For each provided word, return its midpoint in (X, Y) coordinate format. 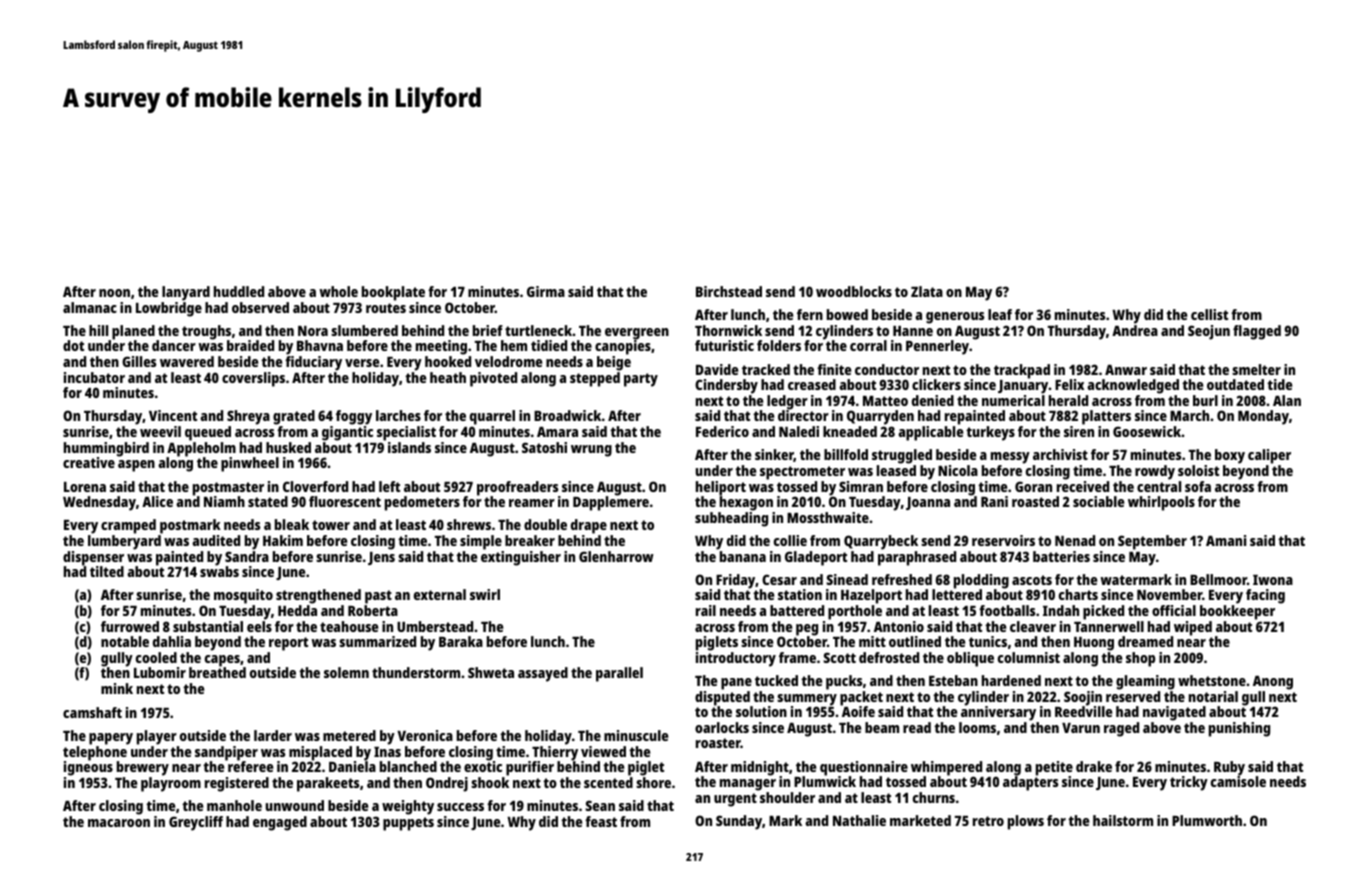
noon (114, 293)
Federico (722, 431)
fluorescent (345, 501)
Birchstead (729, 291)
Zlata (927, 291)
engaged (280, 823)
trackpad (1022, 371)
